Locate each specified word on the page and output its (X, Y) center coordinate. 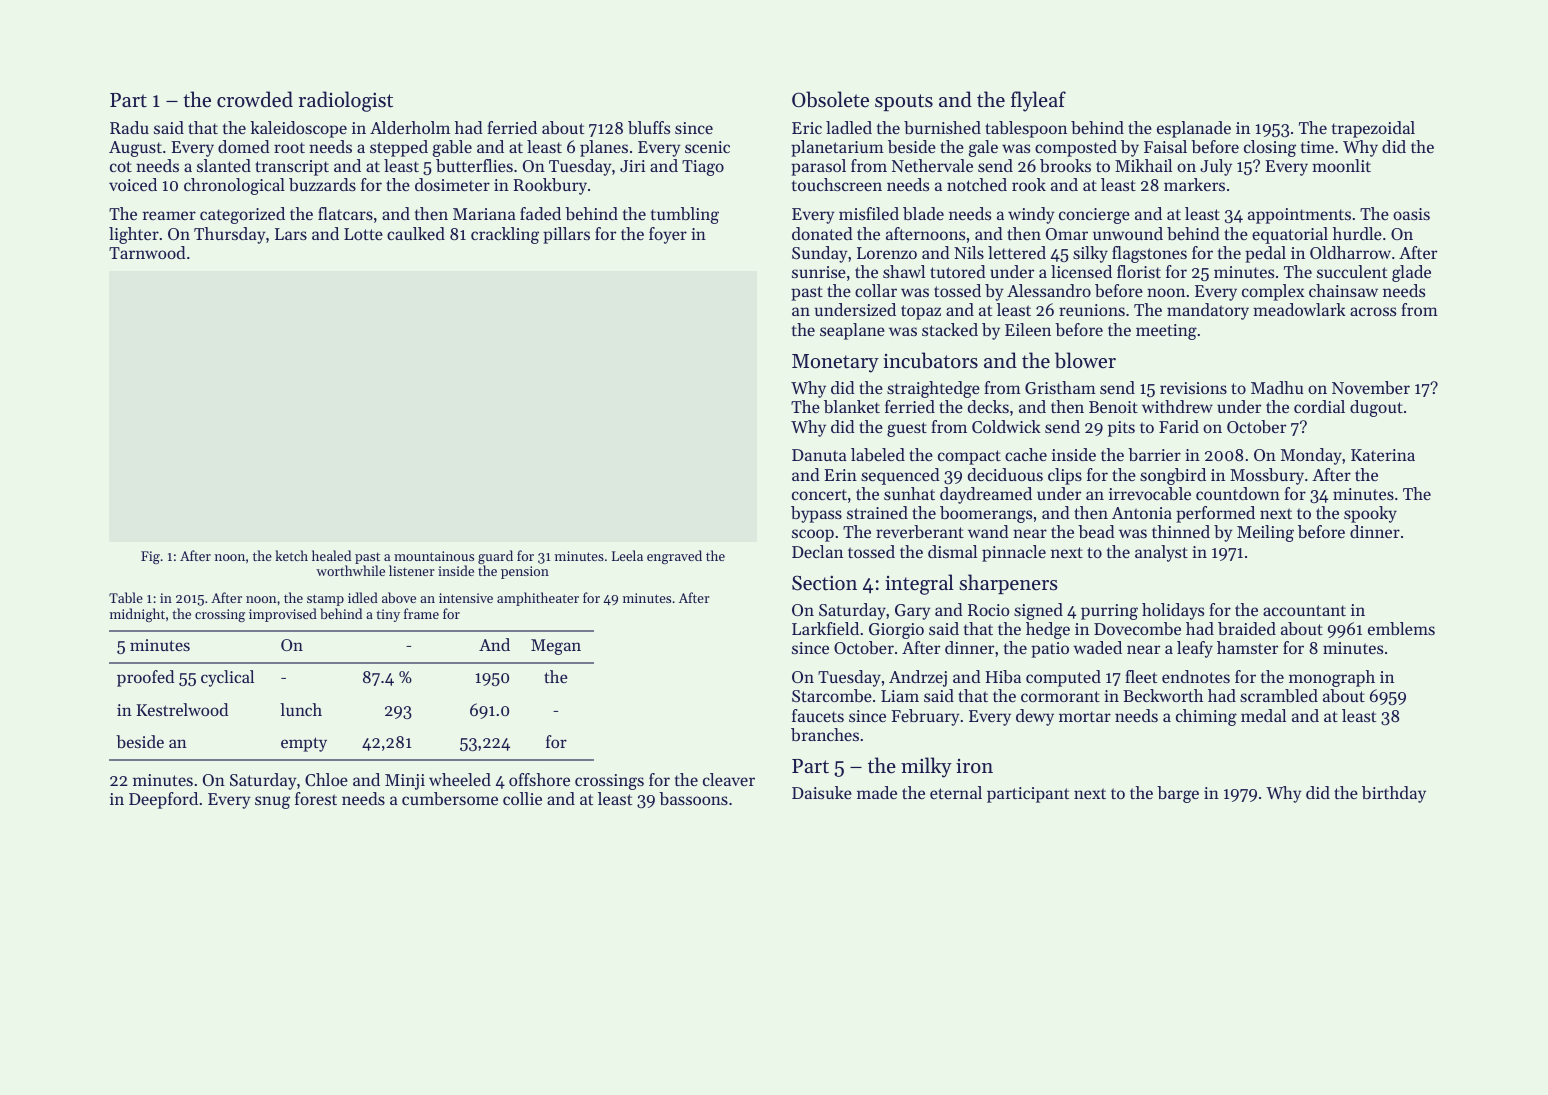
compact (969, 457)
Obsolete (830, 99)
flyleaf (1038, 101)
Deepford (163, 800)
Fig (150, 557)
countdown (1238, 493)
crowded (255, 99)
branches (825, 734)
